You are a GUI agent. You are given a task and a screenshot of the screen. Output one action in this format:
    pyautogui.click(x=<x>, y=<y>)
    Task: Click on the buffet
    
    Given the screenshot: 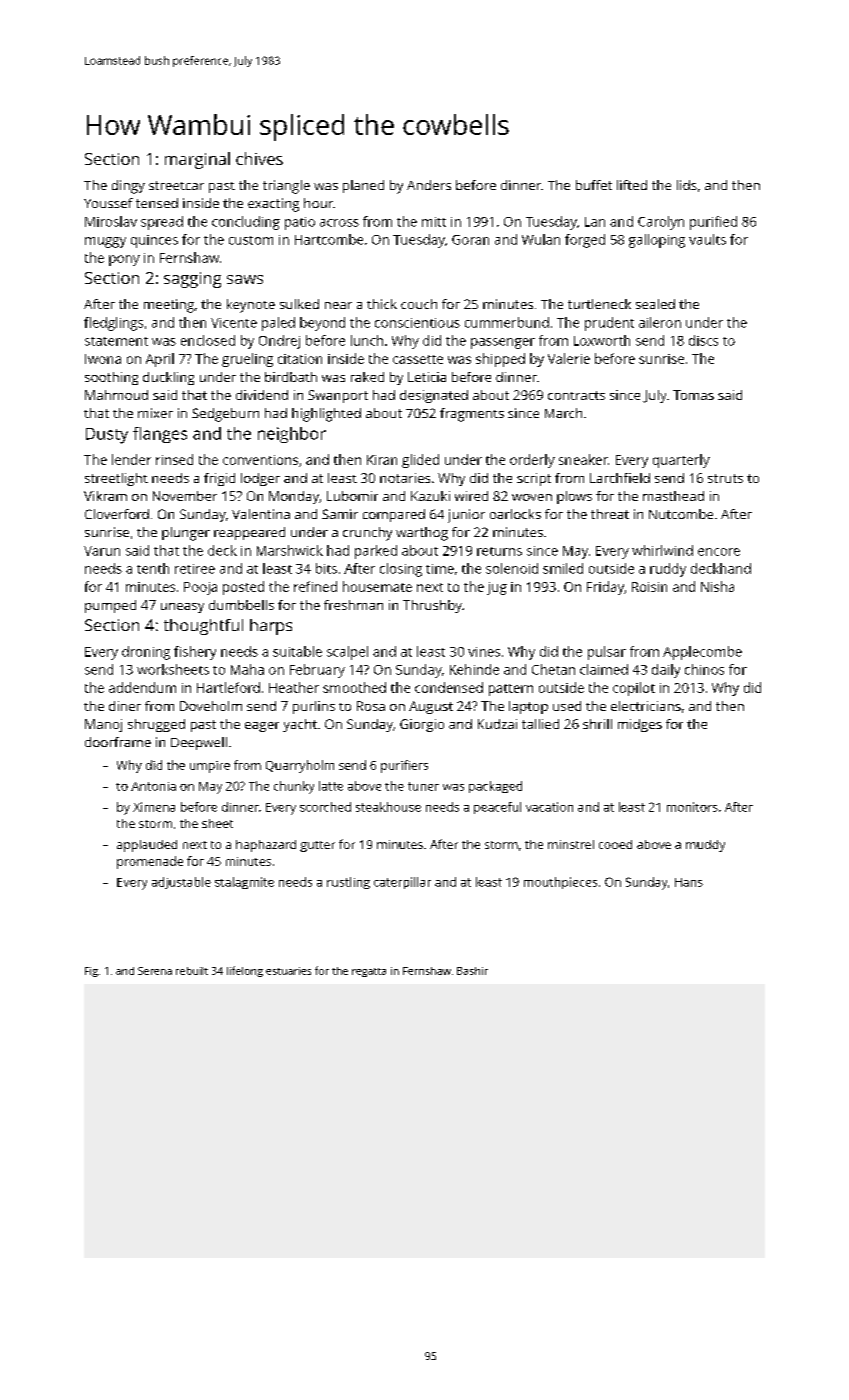 What is the action you would take?
    pyautogui.click(x=594, y=185)
